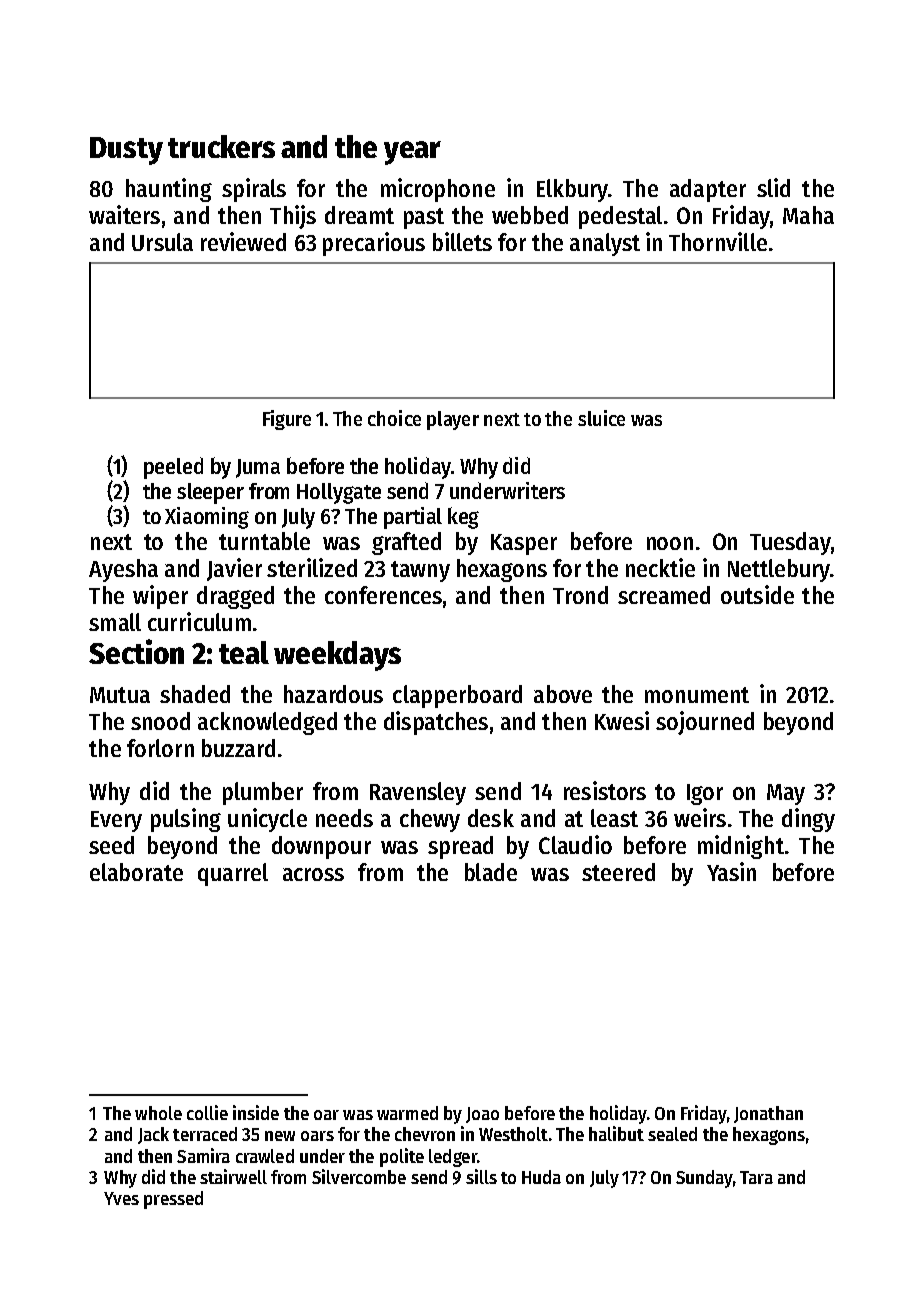 The width and height of the screenshot is (924, 1311). I want to click on Thornville, so click(718, 241).
